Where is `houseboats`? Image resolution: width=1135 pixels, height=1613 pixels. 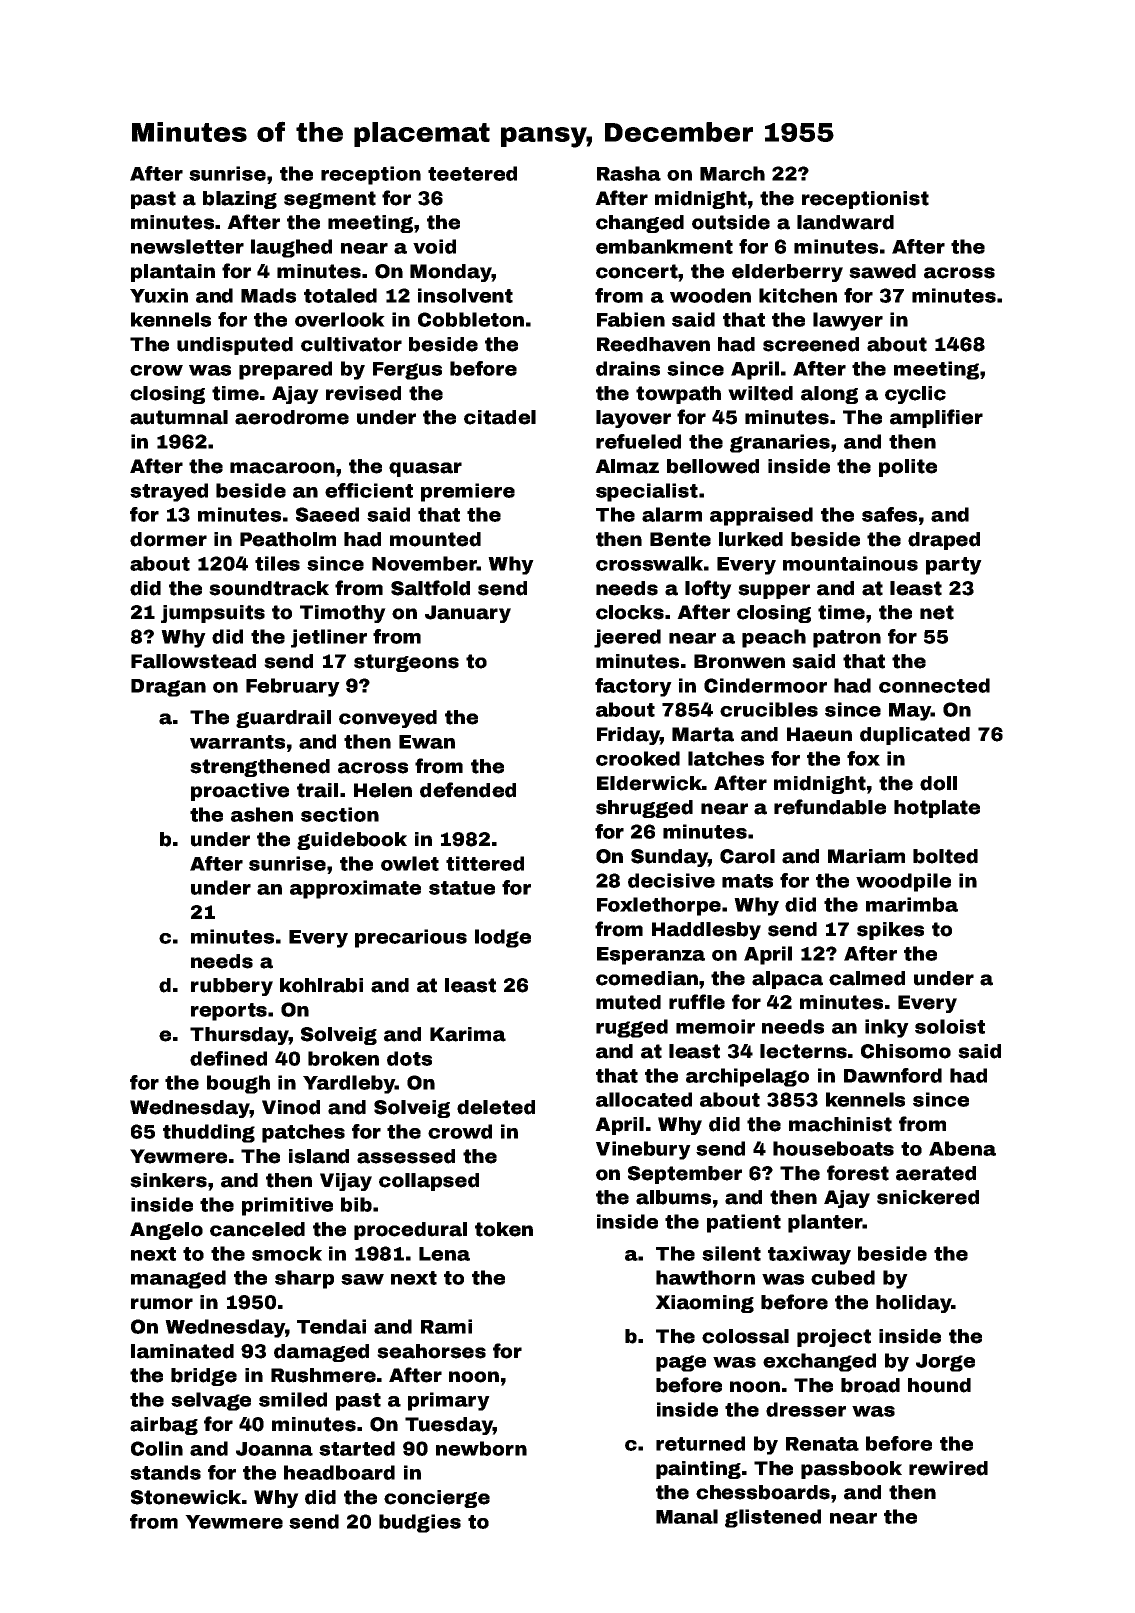
houseboats is located at coordinates (833, 1148).
